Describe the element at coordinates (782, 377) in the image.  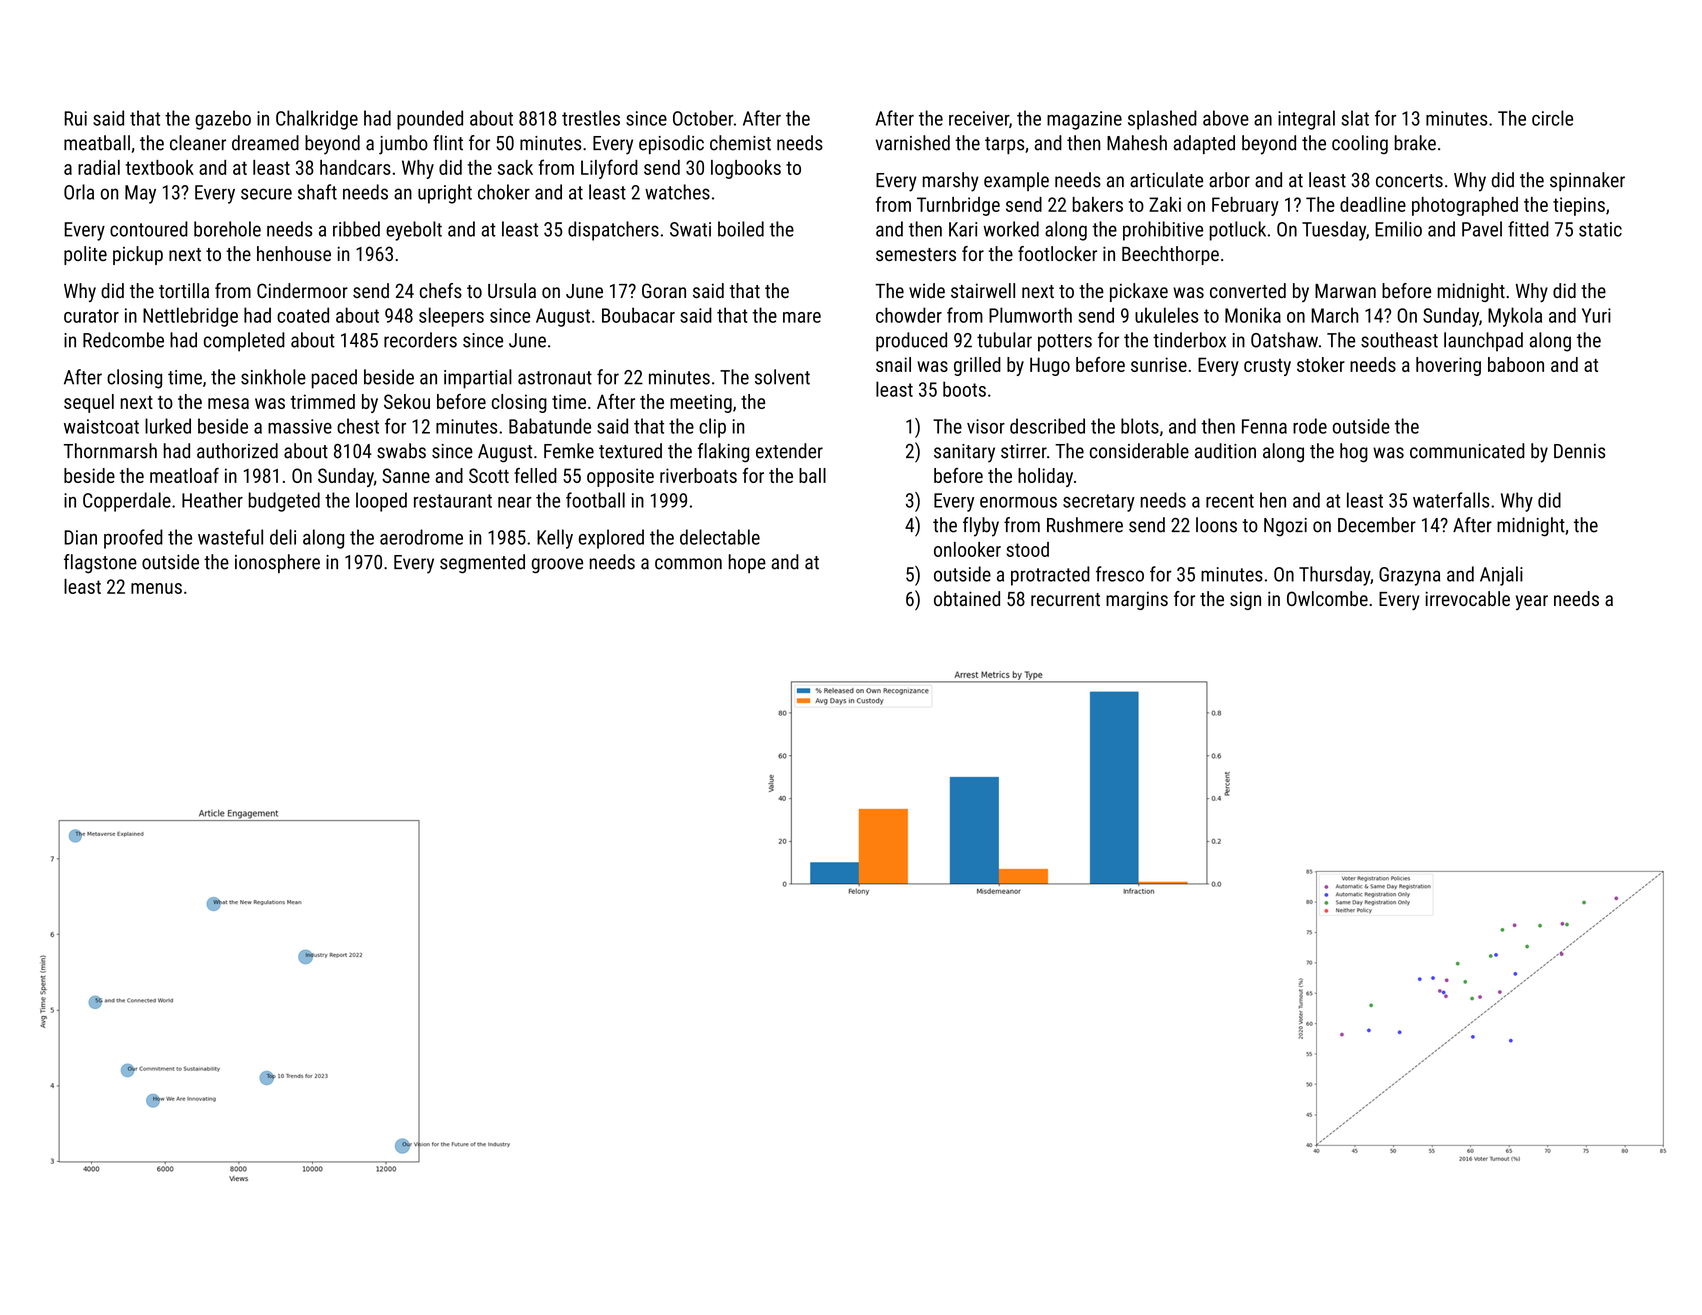
I see `solvent` at that location.
